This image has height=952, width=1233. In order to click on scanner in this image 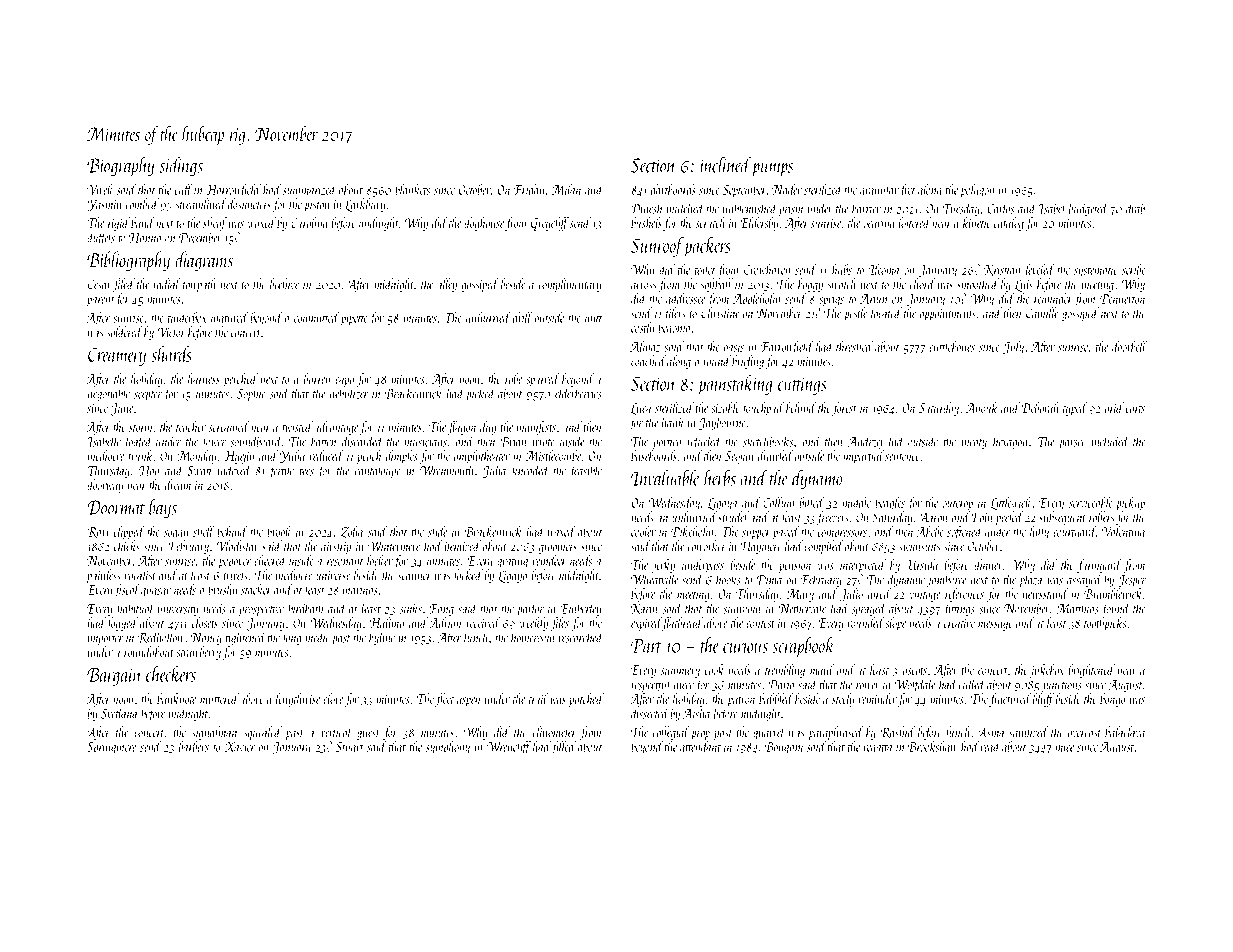, I will do `click(414, 577)`.
